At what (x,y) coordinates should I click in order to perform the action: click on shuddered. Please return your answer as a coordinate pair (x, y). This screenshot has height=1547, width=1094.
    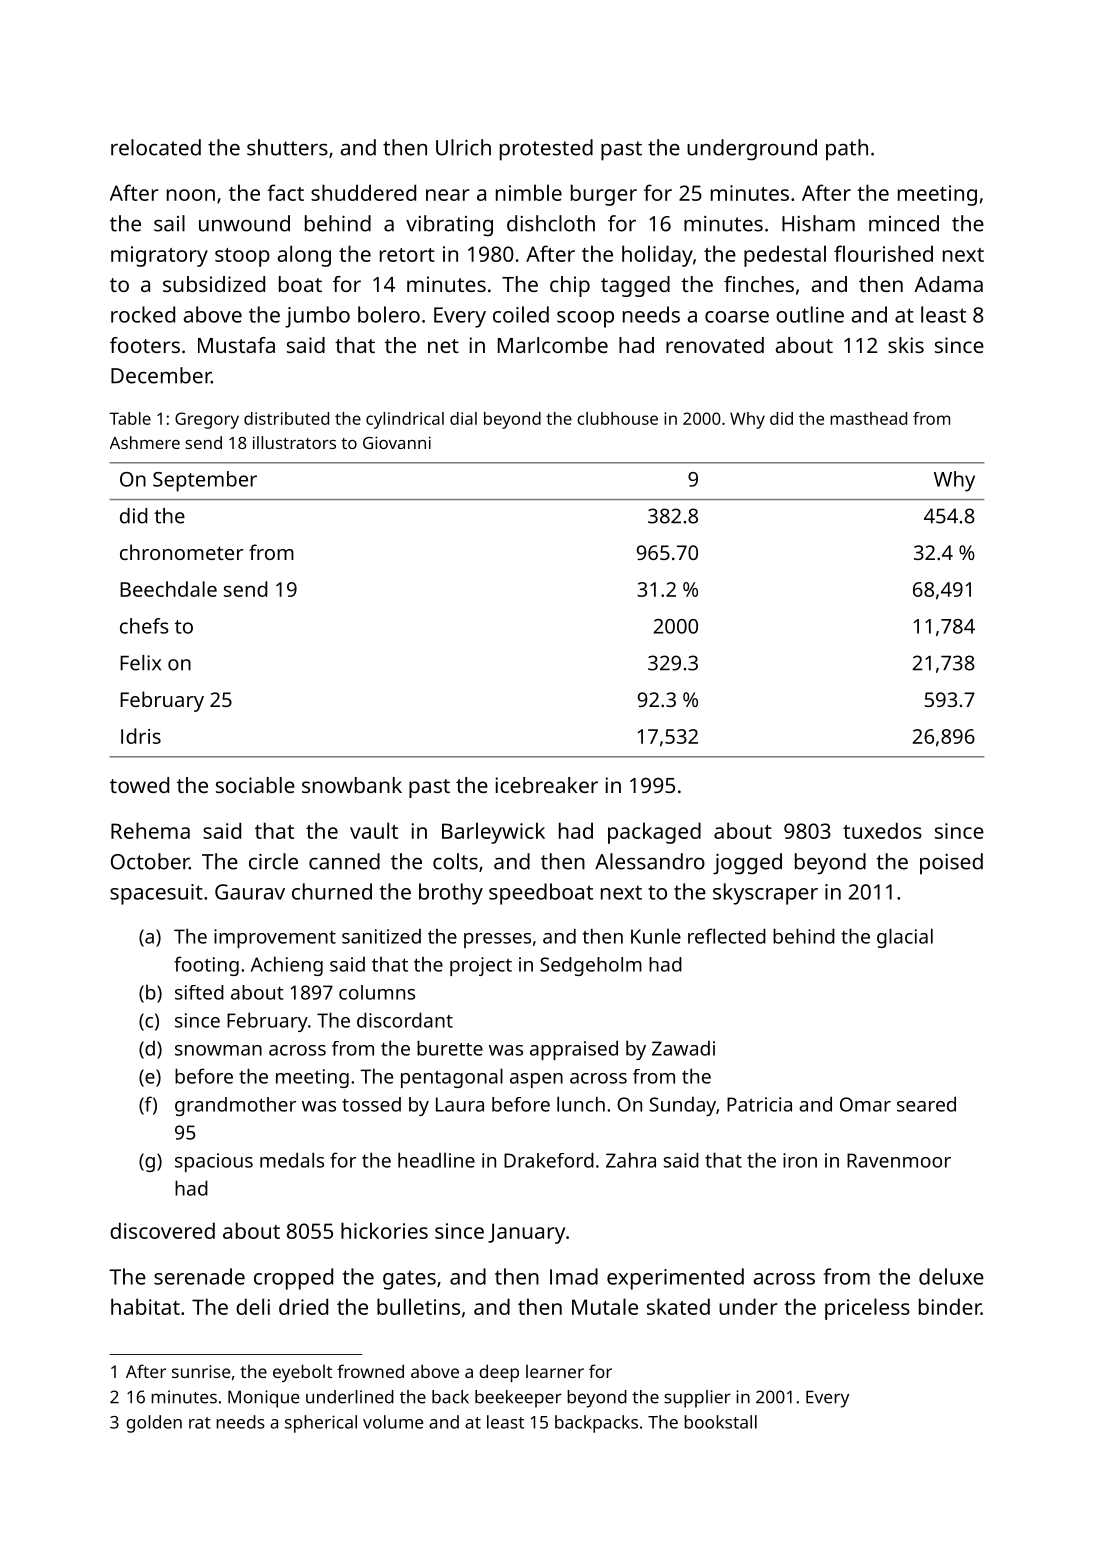
    Looking at the image, I should click on (363, 192).
